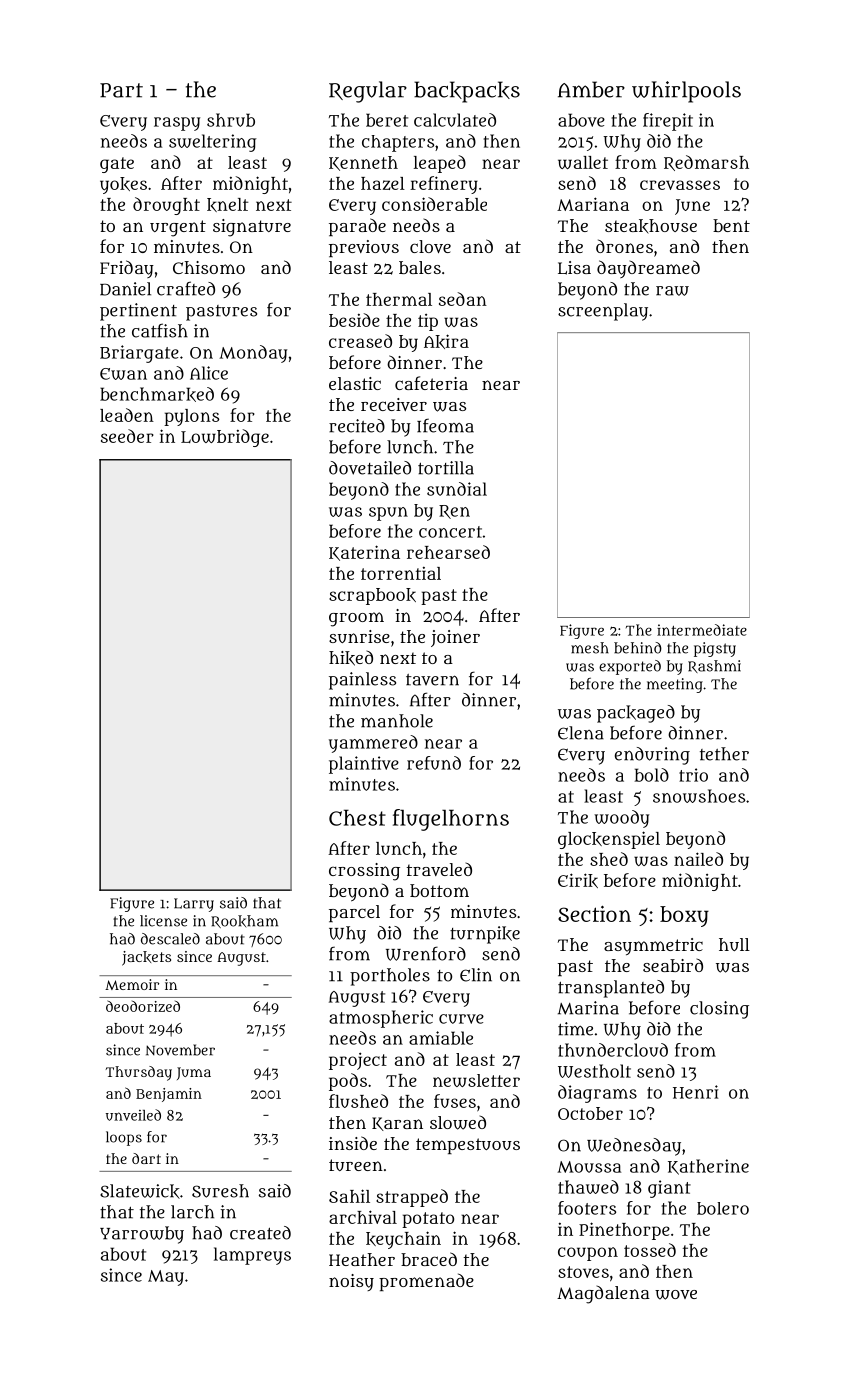 The width and height of the screenshot is (849, 1400). Describe the element at coordinates (672, 291) in the screenshot. I see `raw` at that location.
